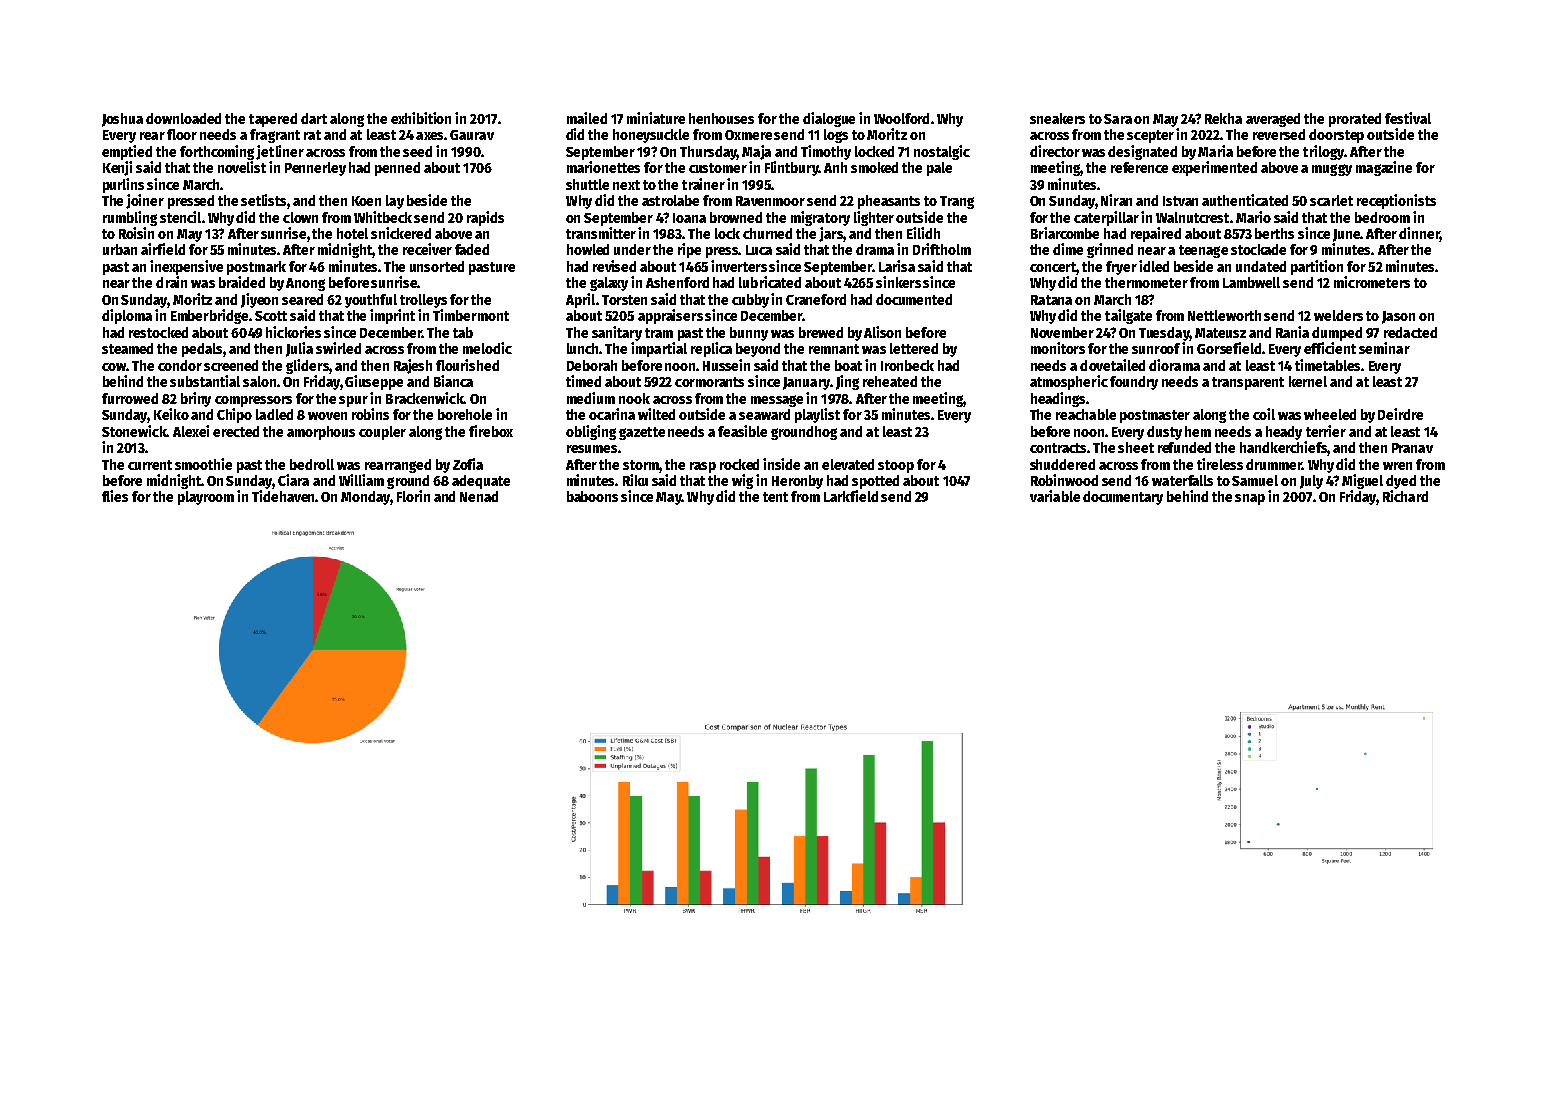 The width and height of the screenshot is (1548, 1094). What do you see at coordinates (366, 201) in the screenshot?
I see `Koen` at bounding box center [366, 201].
